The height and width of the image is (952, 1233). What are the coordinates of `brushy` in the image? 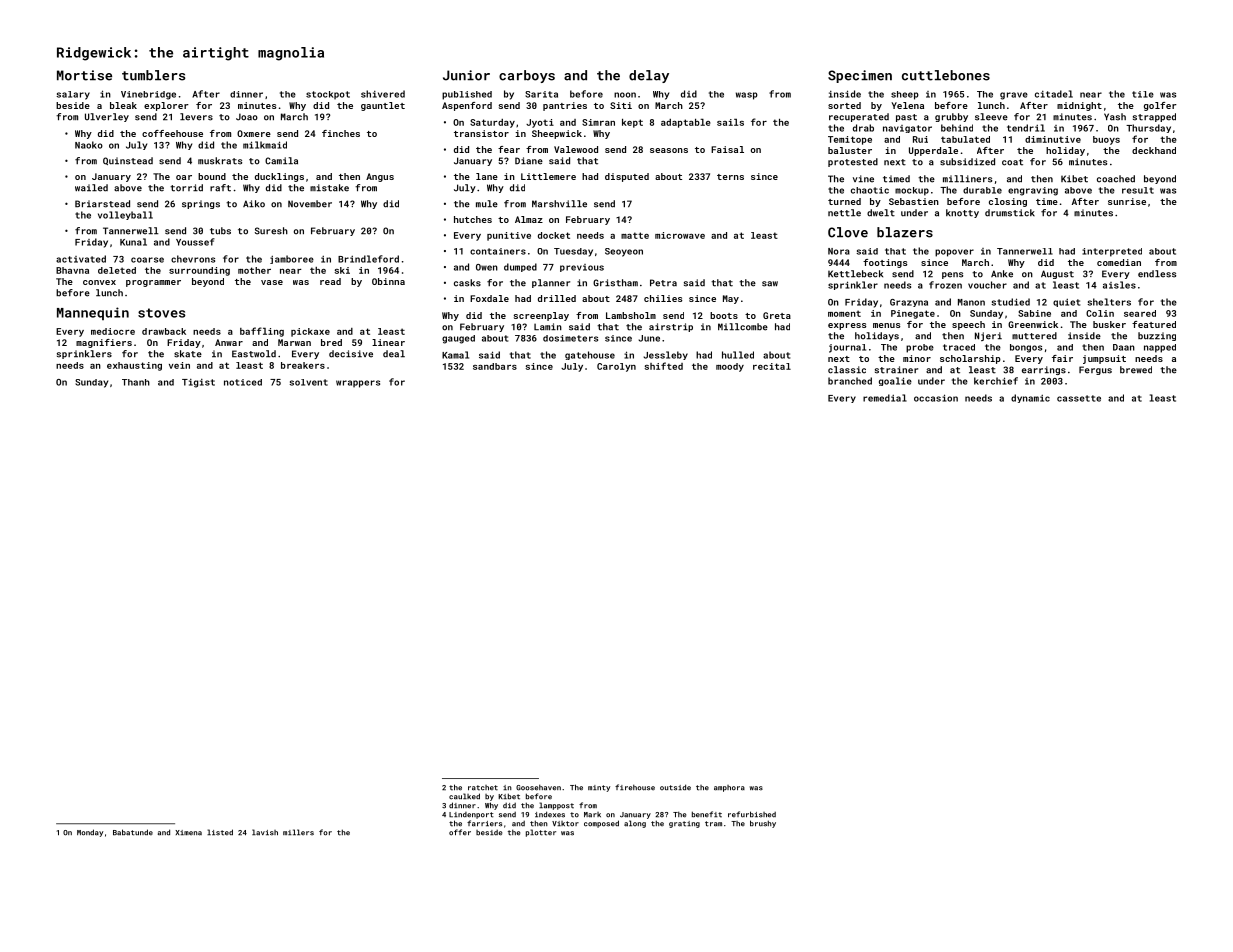 It's located at (763, 824).
